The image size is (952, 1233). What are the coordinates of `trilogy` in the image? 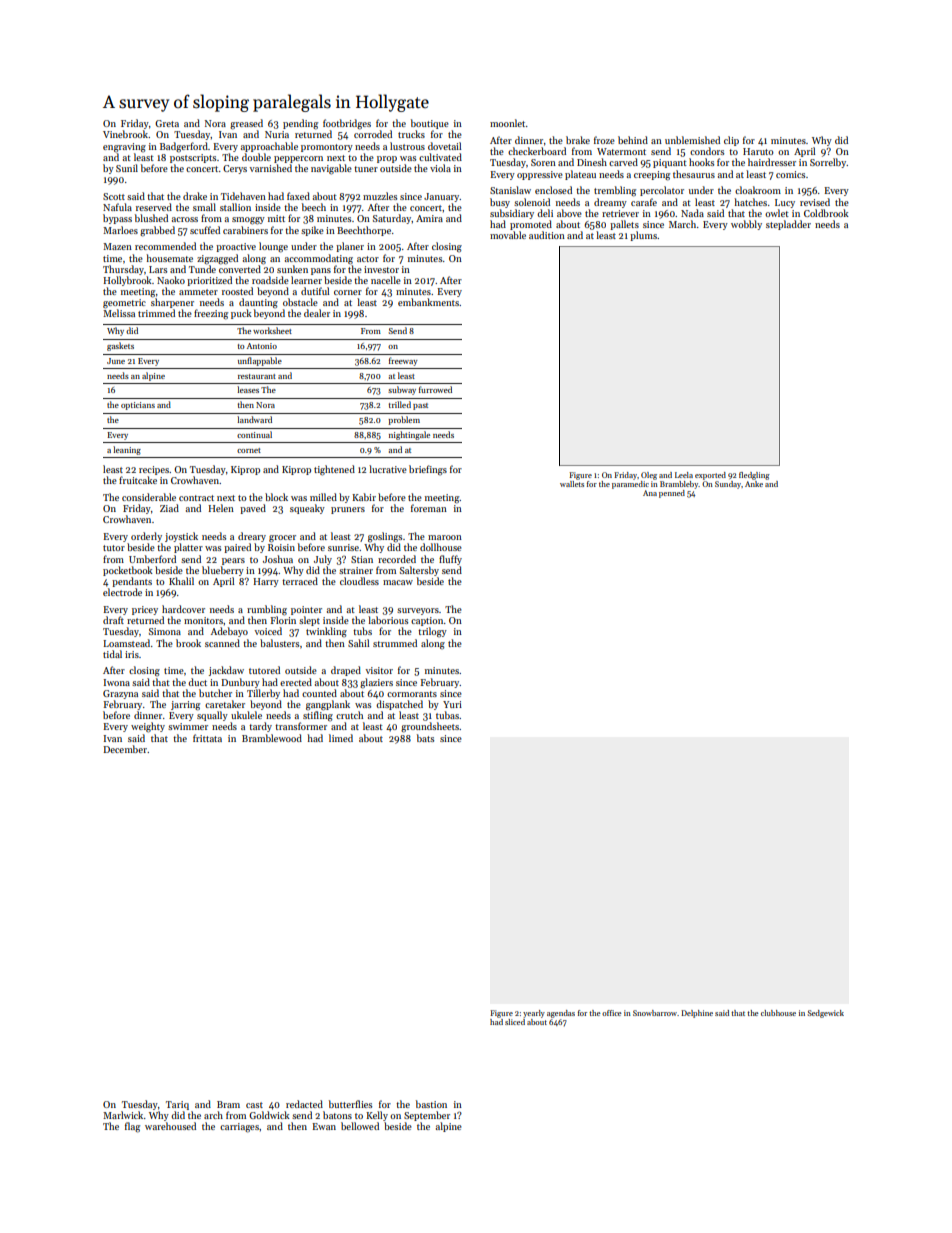 It's located at (432, 632).
